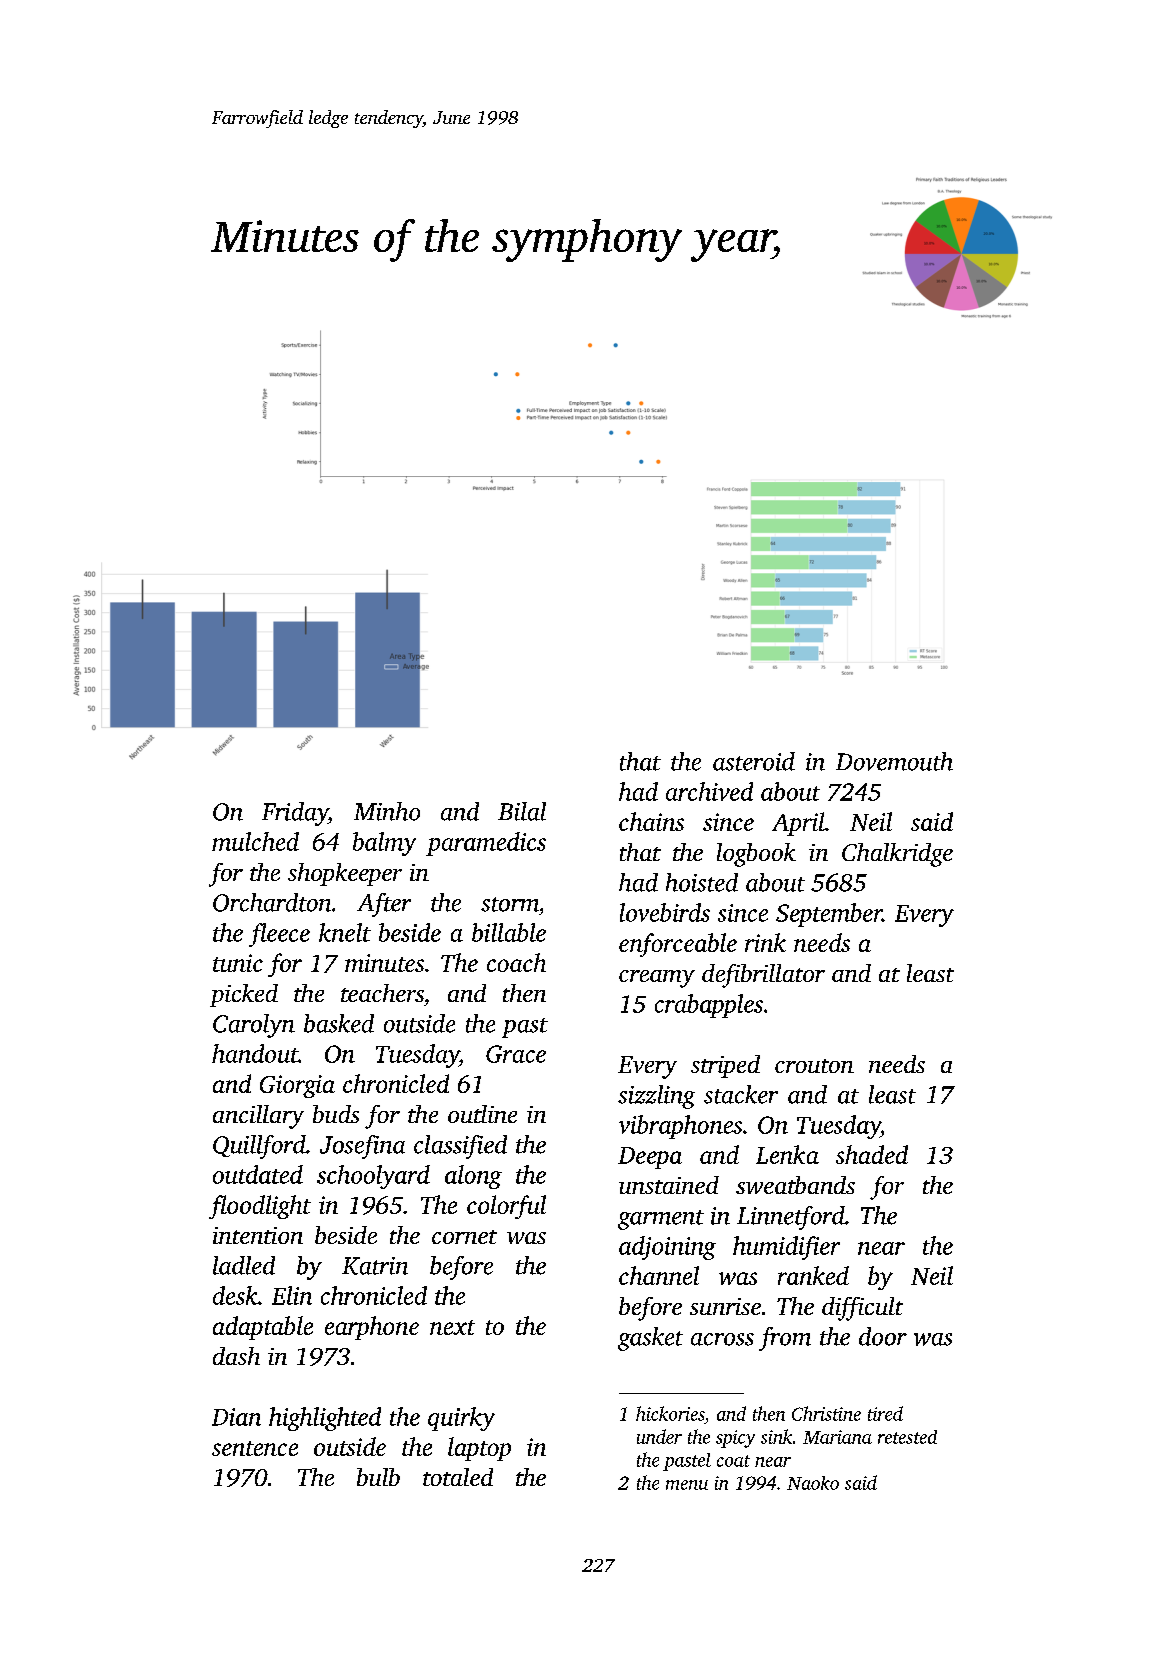 This screenshot has height=1654, width=1165. What do you see at coordinates (378, 1477) in the screenshot?
I see `bulb` at bounding box center [378, 1477].
